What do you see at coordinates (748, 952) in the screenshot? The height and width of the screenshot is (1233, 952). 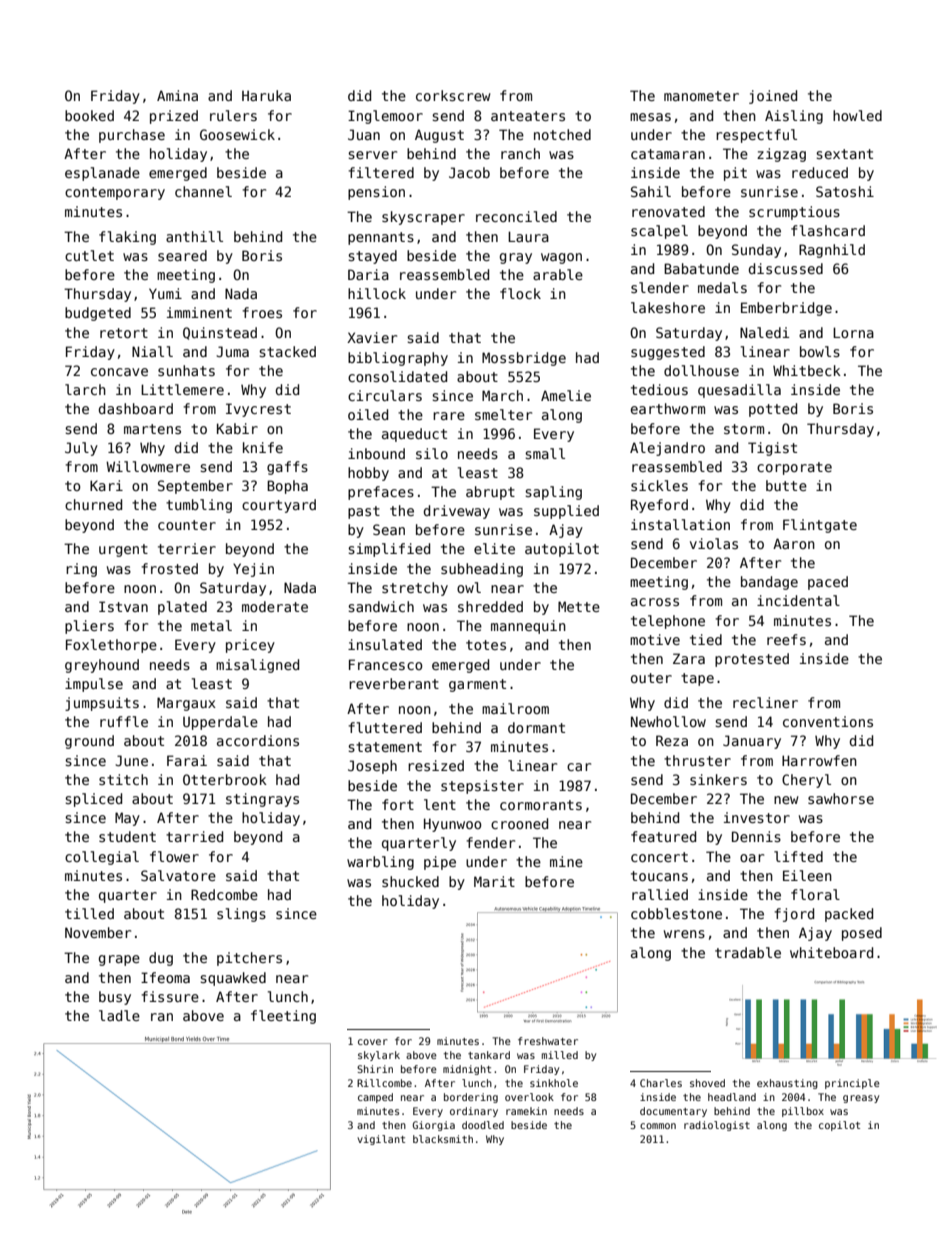 I see `tradable` at bounding box center [748, 952].
